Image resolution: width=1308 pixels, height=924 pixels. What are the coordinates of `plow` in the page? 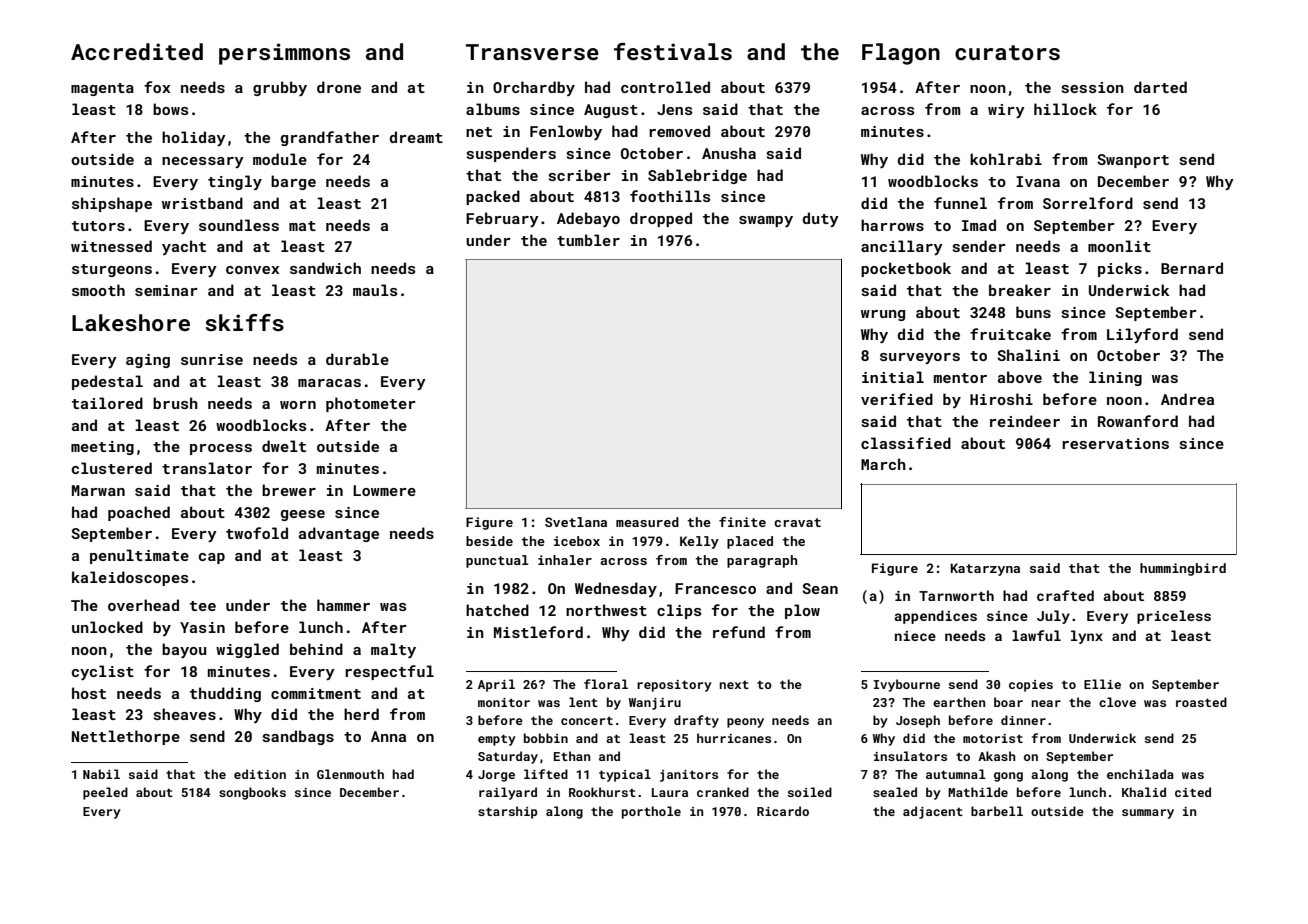 It's located at (802, 611).
